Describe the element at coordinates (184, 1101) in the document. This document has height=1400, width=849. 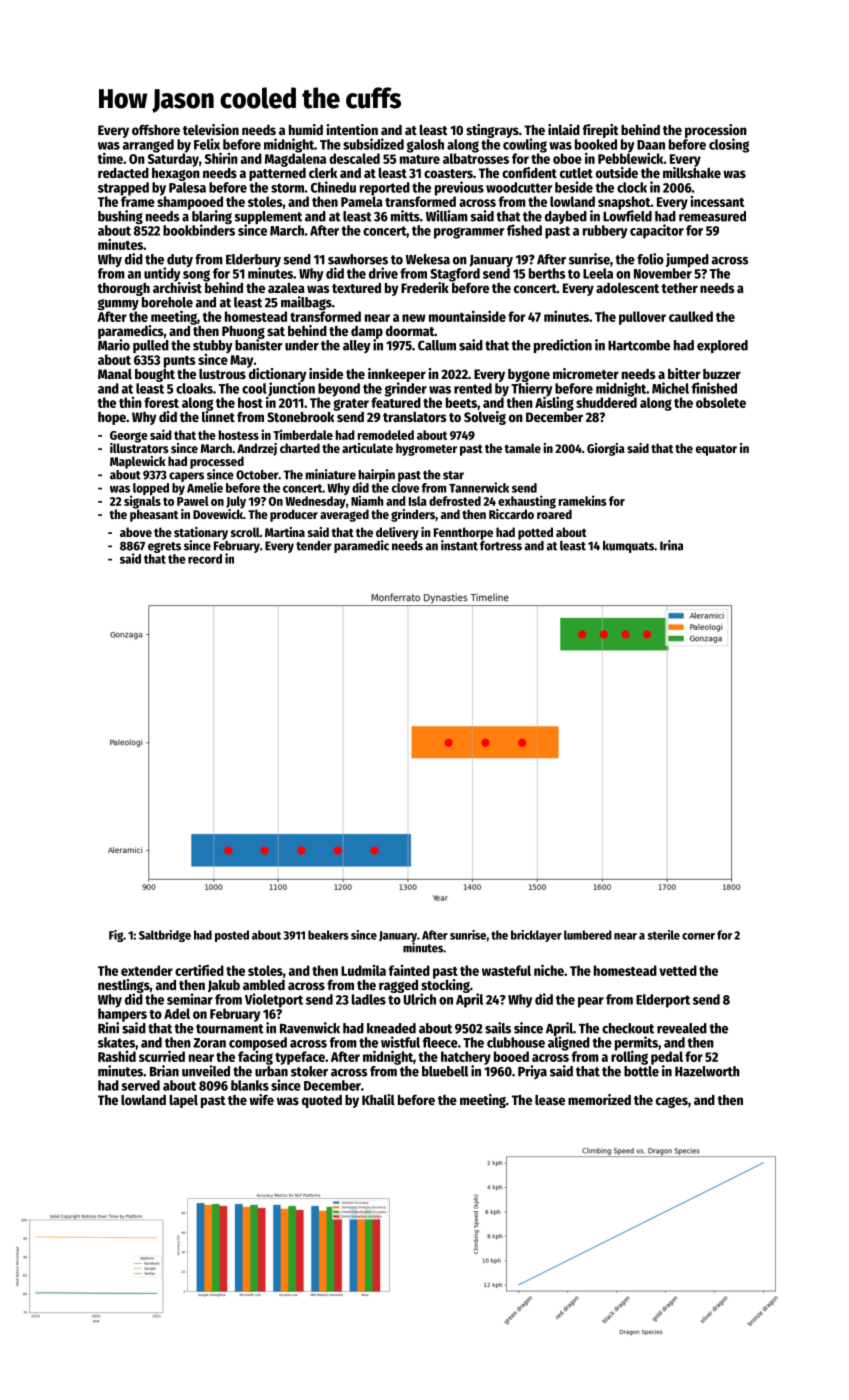
I see `lapel` at that location.
